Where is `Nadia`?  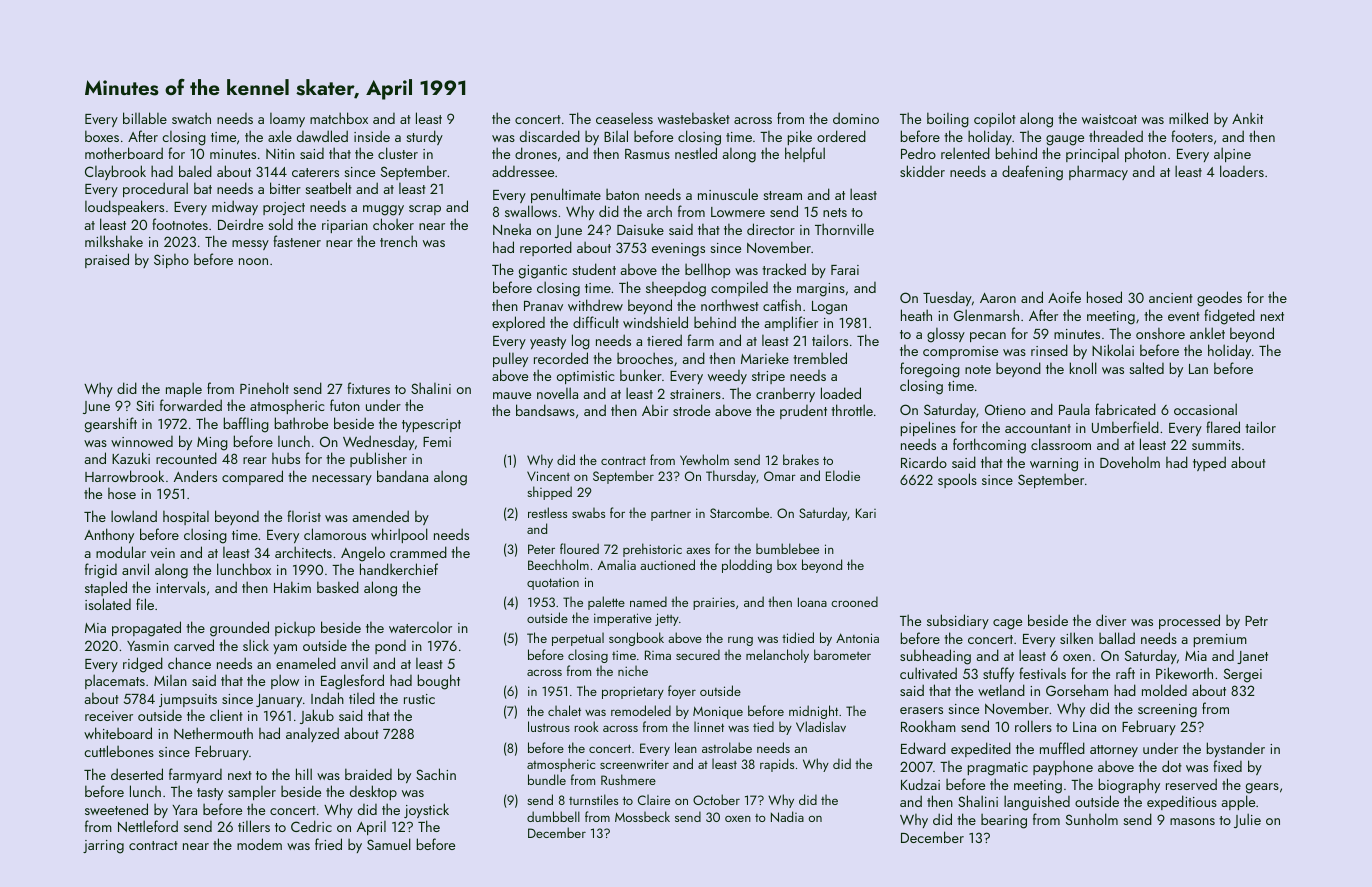
Nadia is located at coordinates (787, 816).
